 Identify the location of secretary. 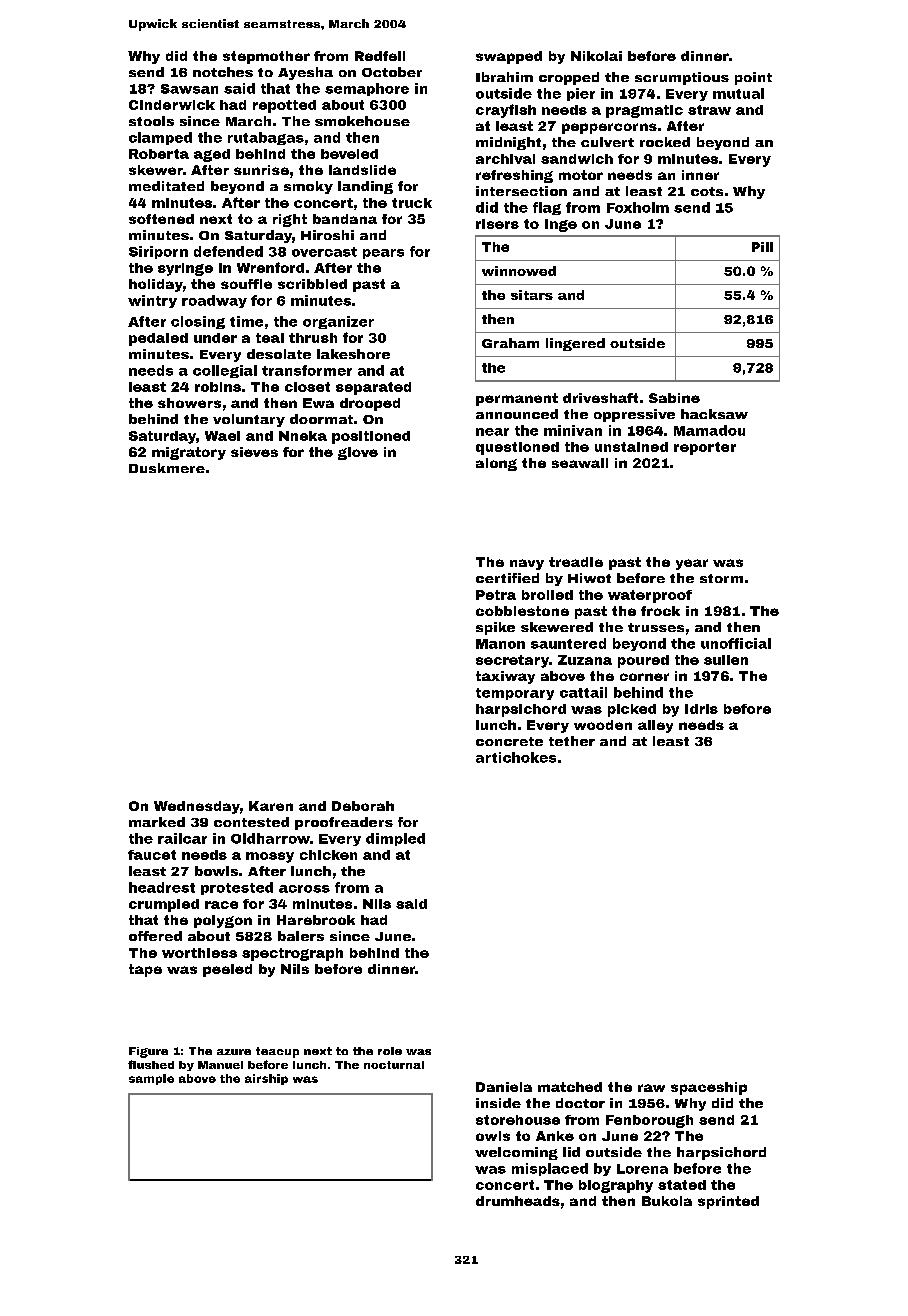
(512, 661).
